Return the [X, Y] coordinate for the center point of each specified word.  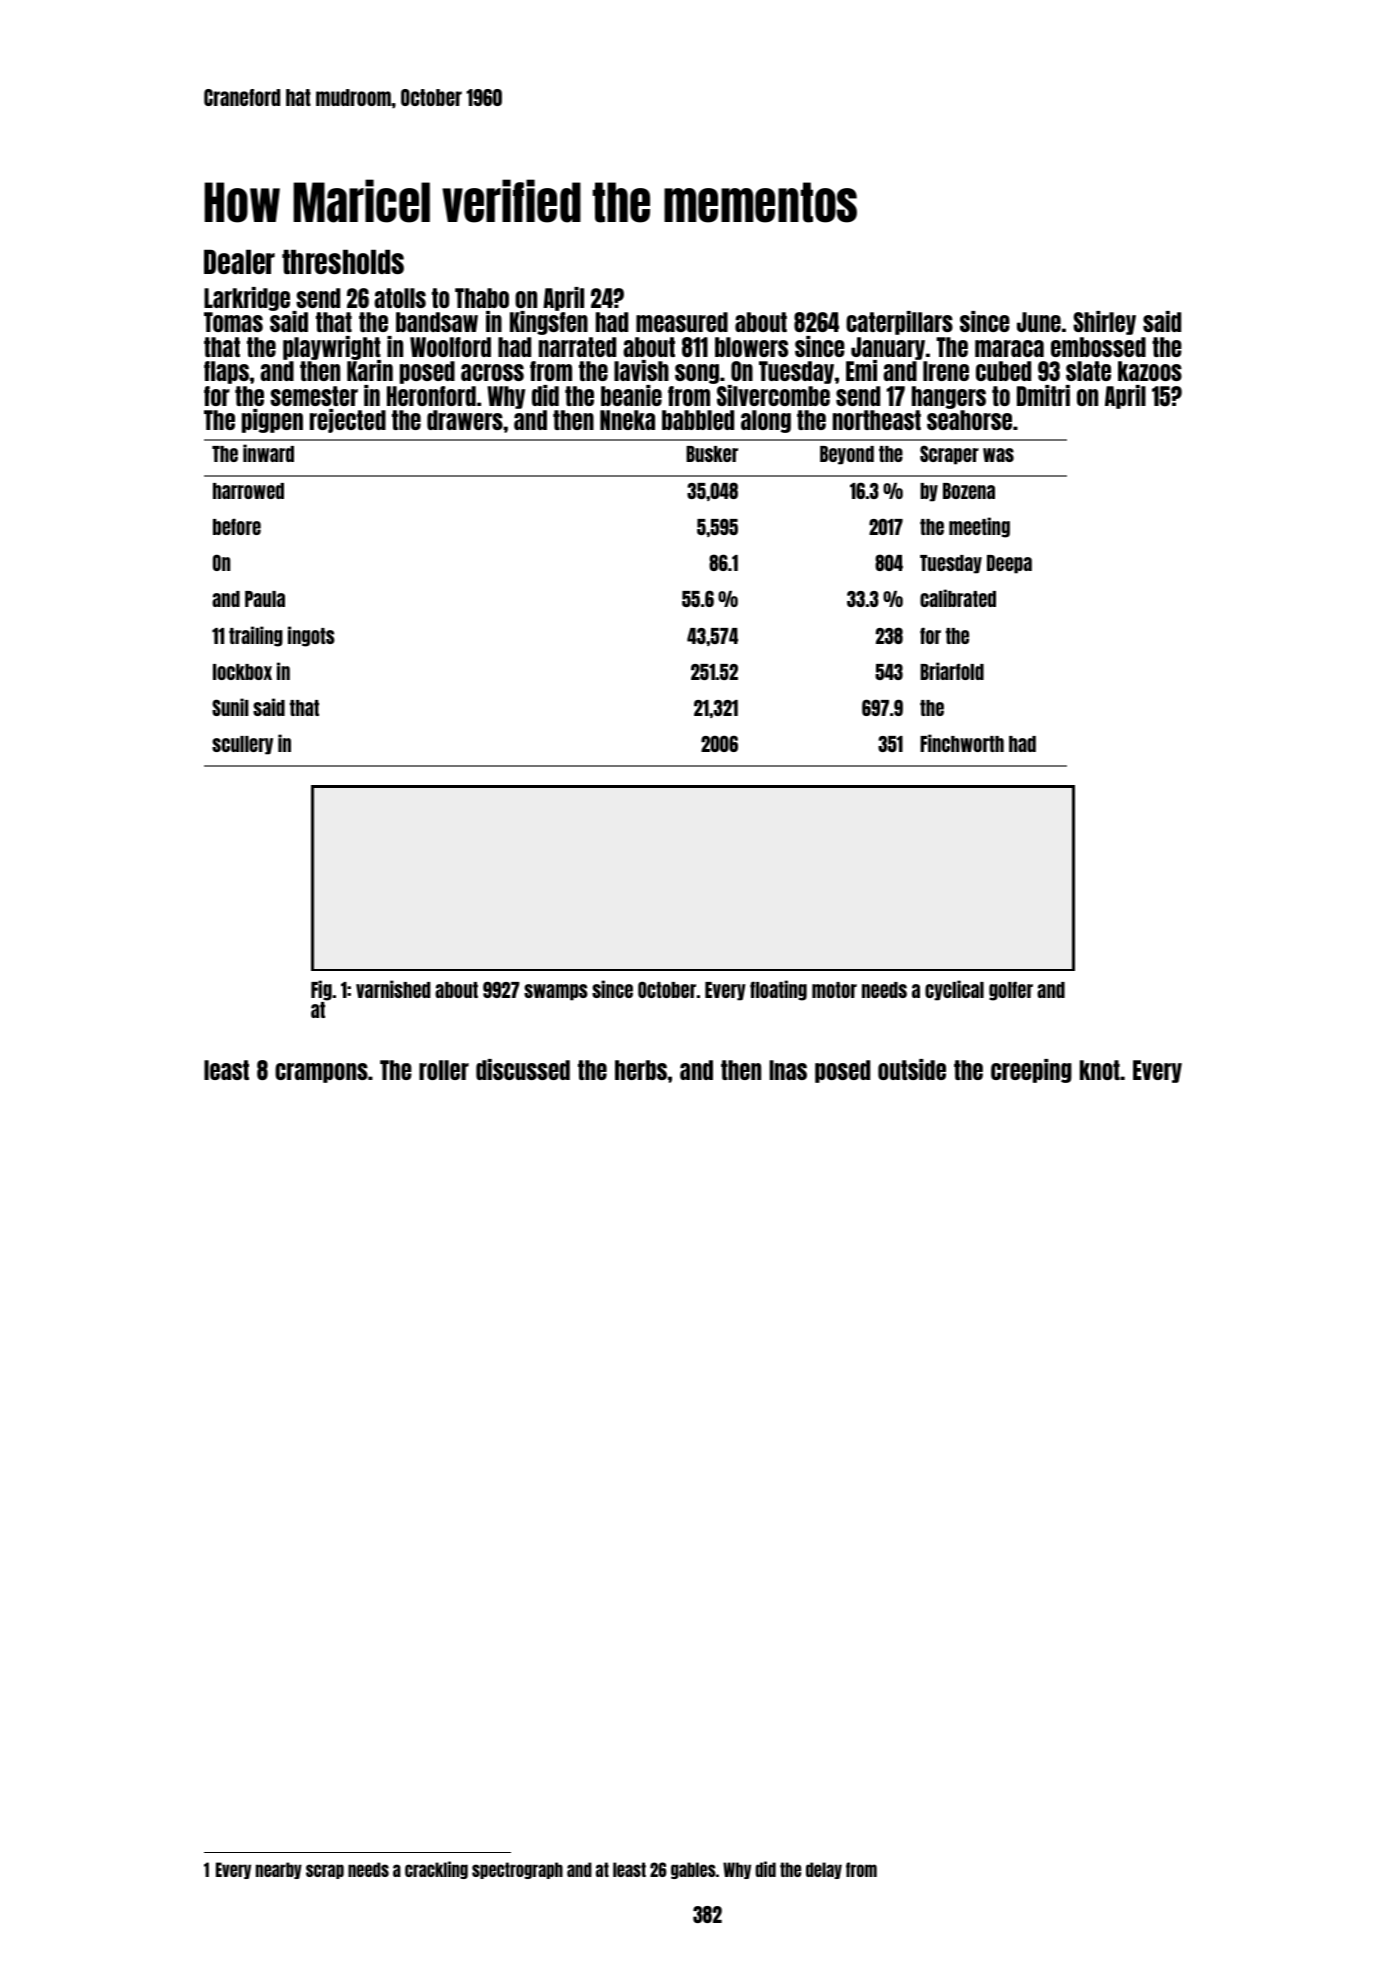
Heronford [431, 396]
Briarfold [952, 671]
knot [1100, 1070]
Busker [712, 454]
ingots [311, 636]
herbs [641, 1070]
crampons [321, 1073]
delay [824, 1870]
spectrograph [517, 1870]
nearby [279, 1870]
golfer [1011, 991]
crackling [436, 1870]
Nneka [627, 420]
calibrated [958, 598]
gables [693, 1870]
